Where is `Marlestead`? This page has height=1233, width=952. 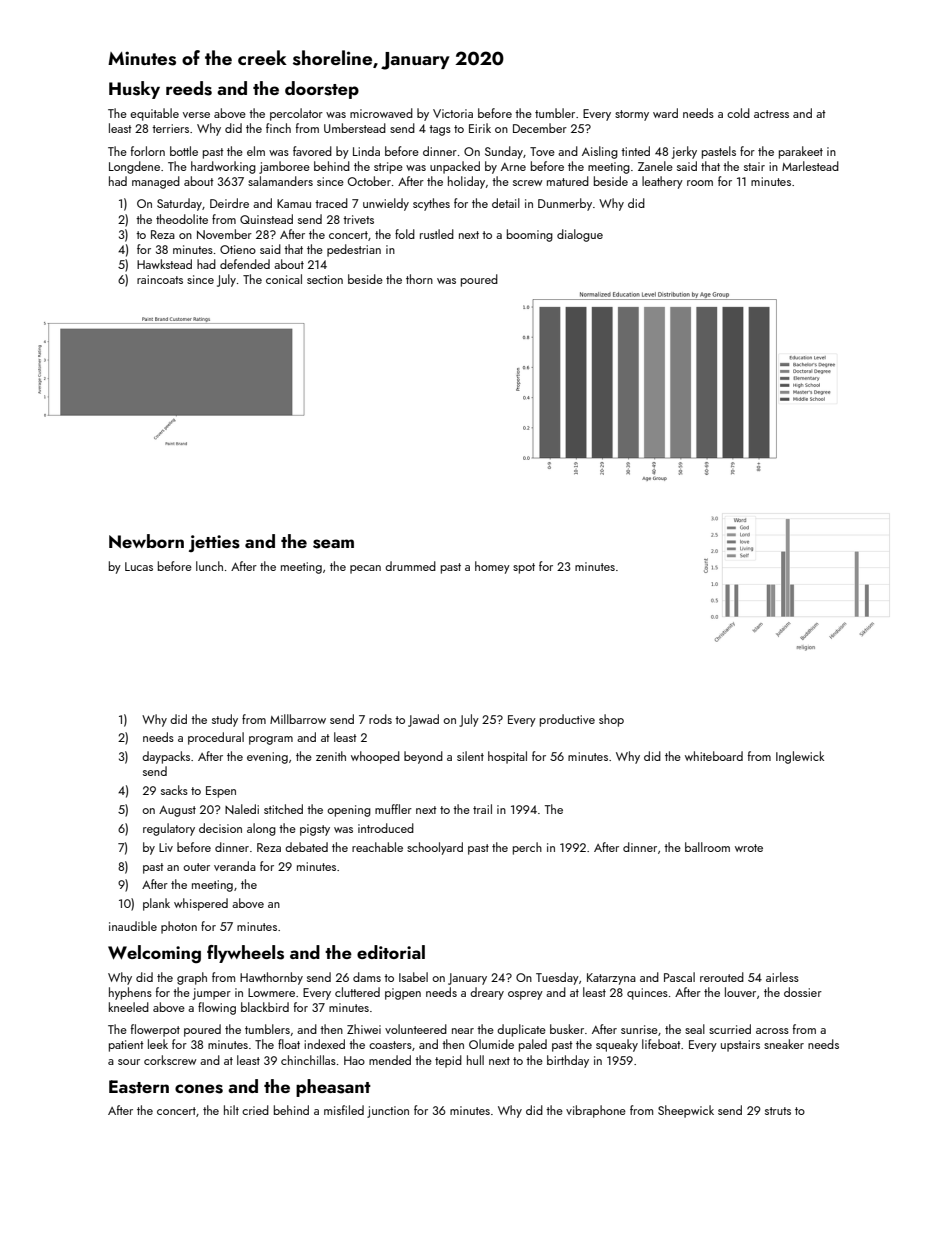 Marlestead is located at coordinates (810, 166).
